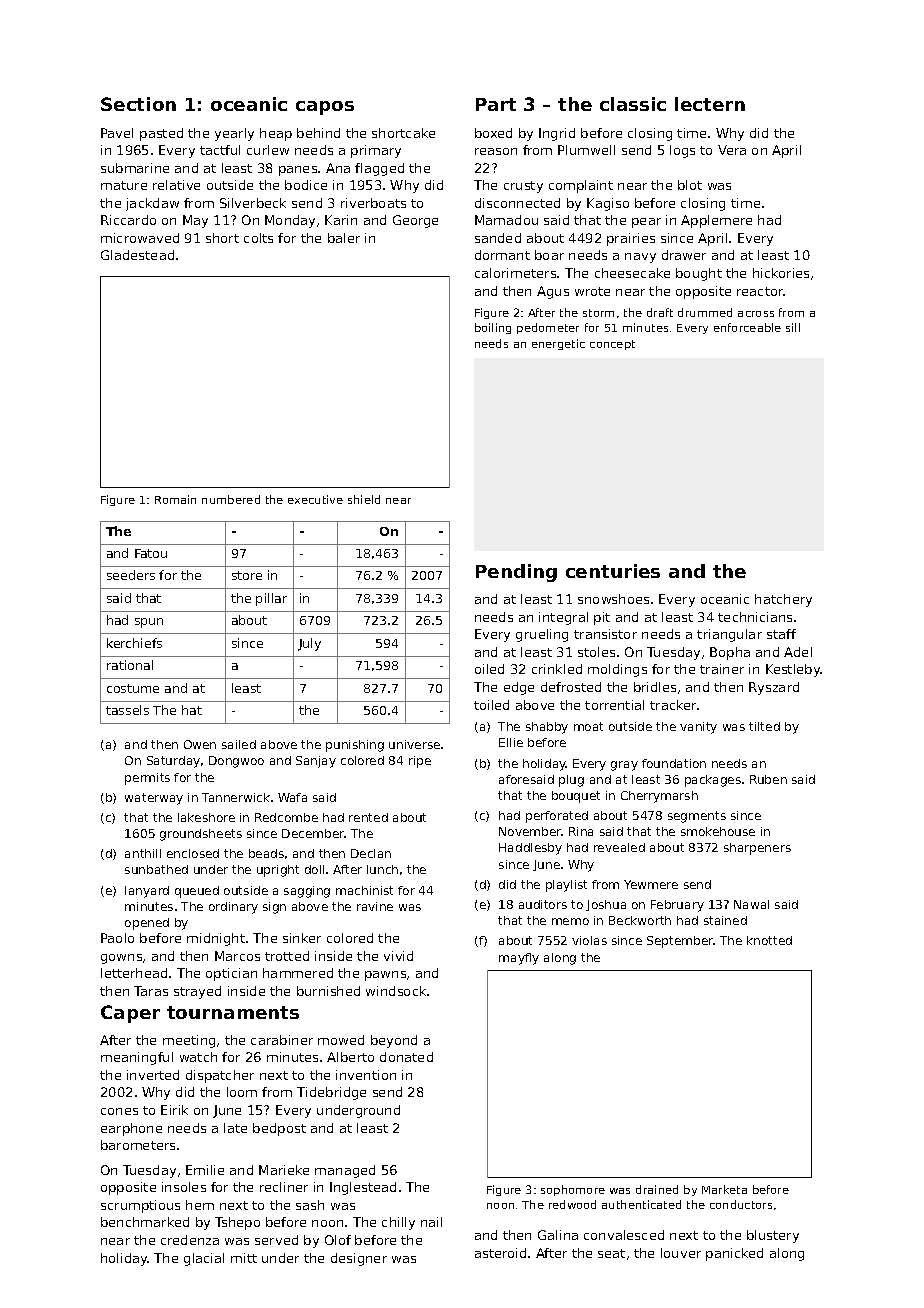  I want to click on panicked, so click(734, 1254).
